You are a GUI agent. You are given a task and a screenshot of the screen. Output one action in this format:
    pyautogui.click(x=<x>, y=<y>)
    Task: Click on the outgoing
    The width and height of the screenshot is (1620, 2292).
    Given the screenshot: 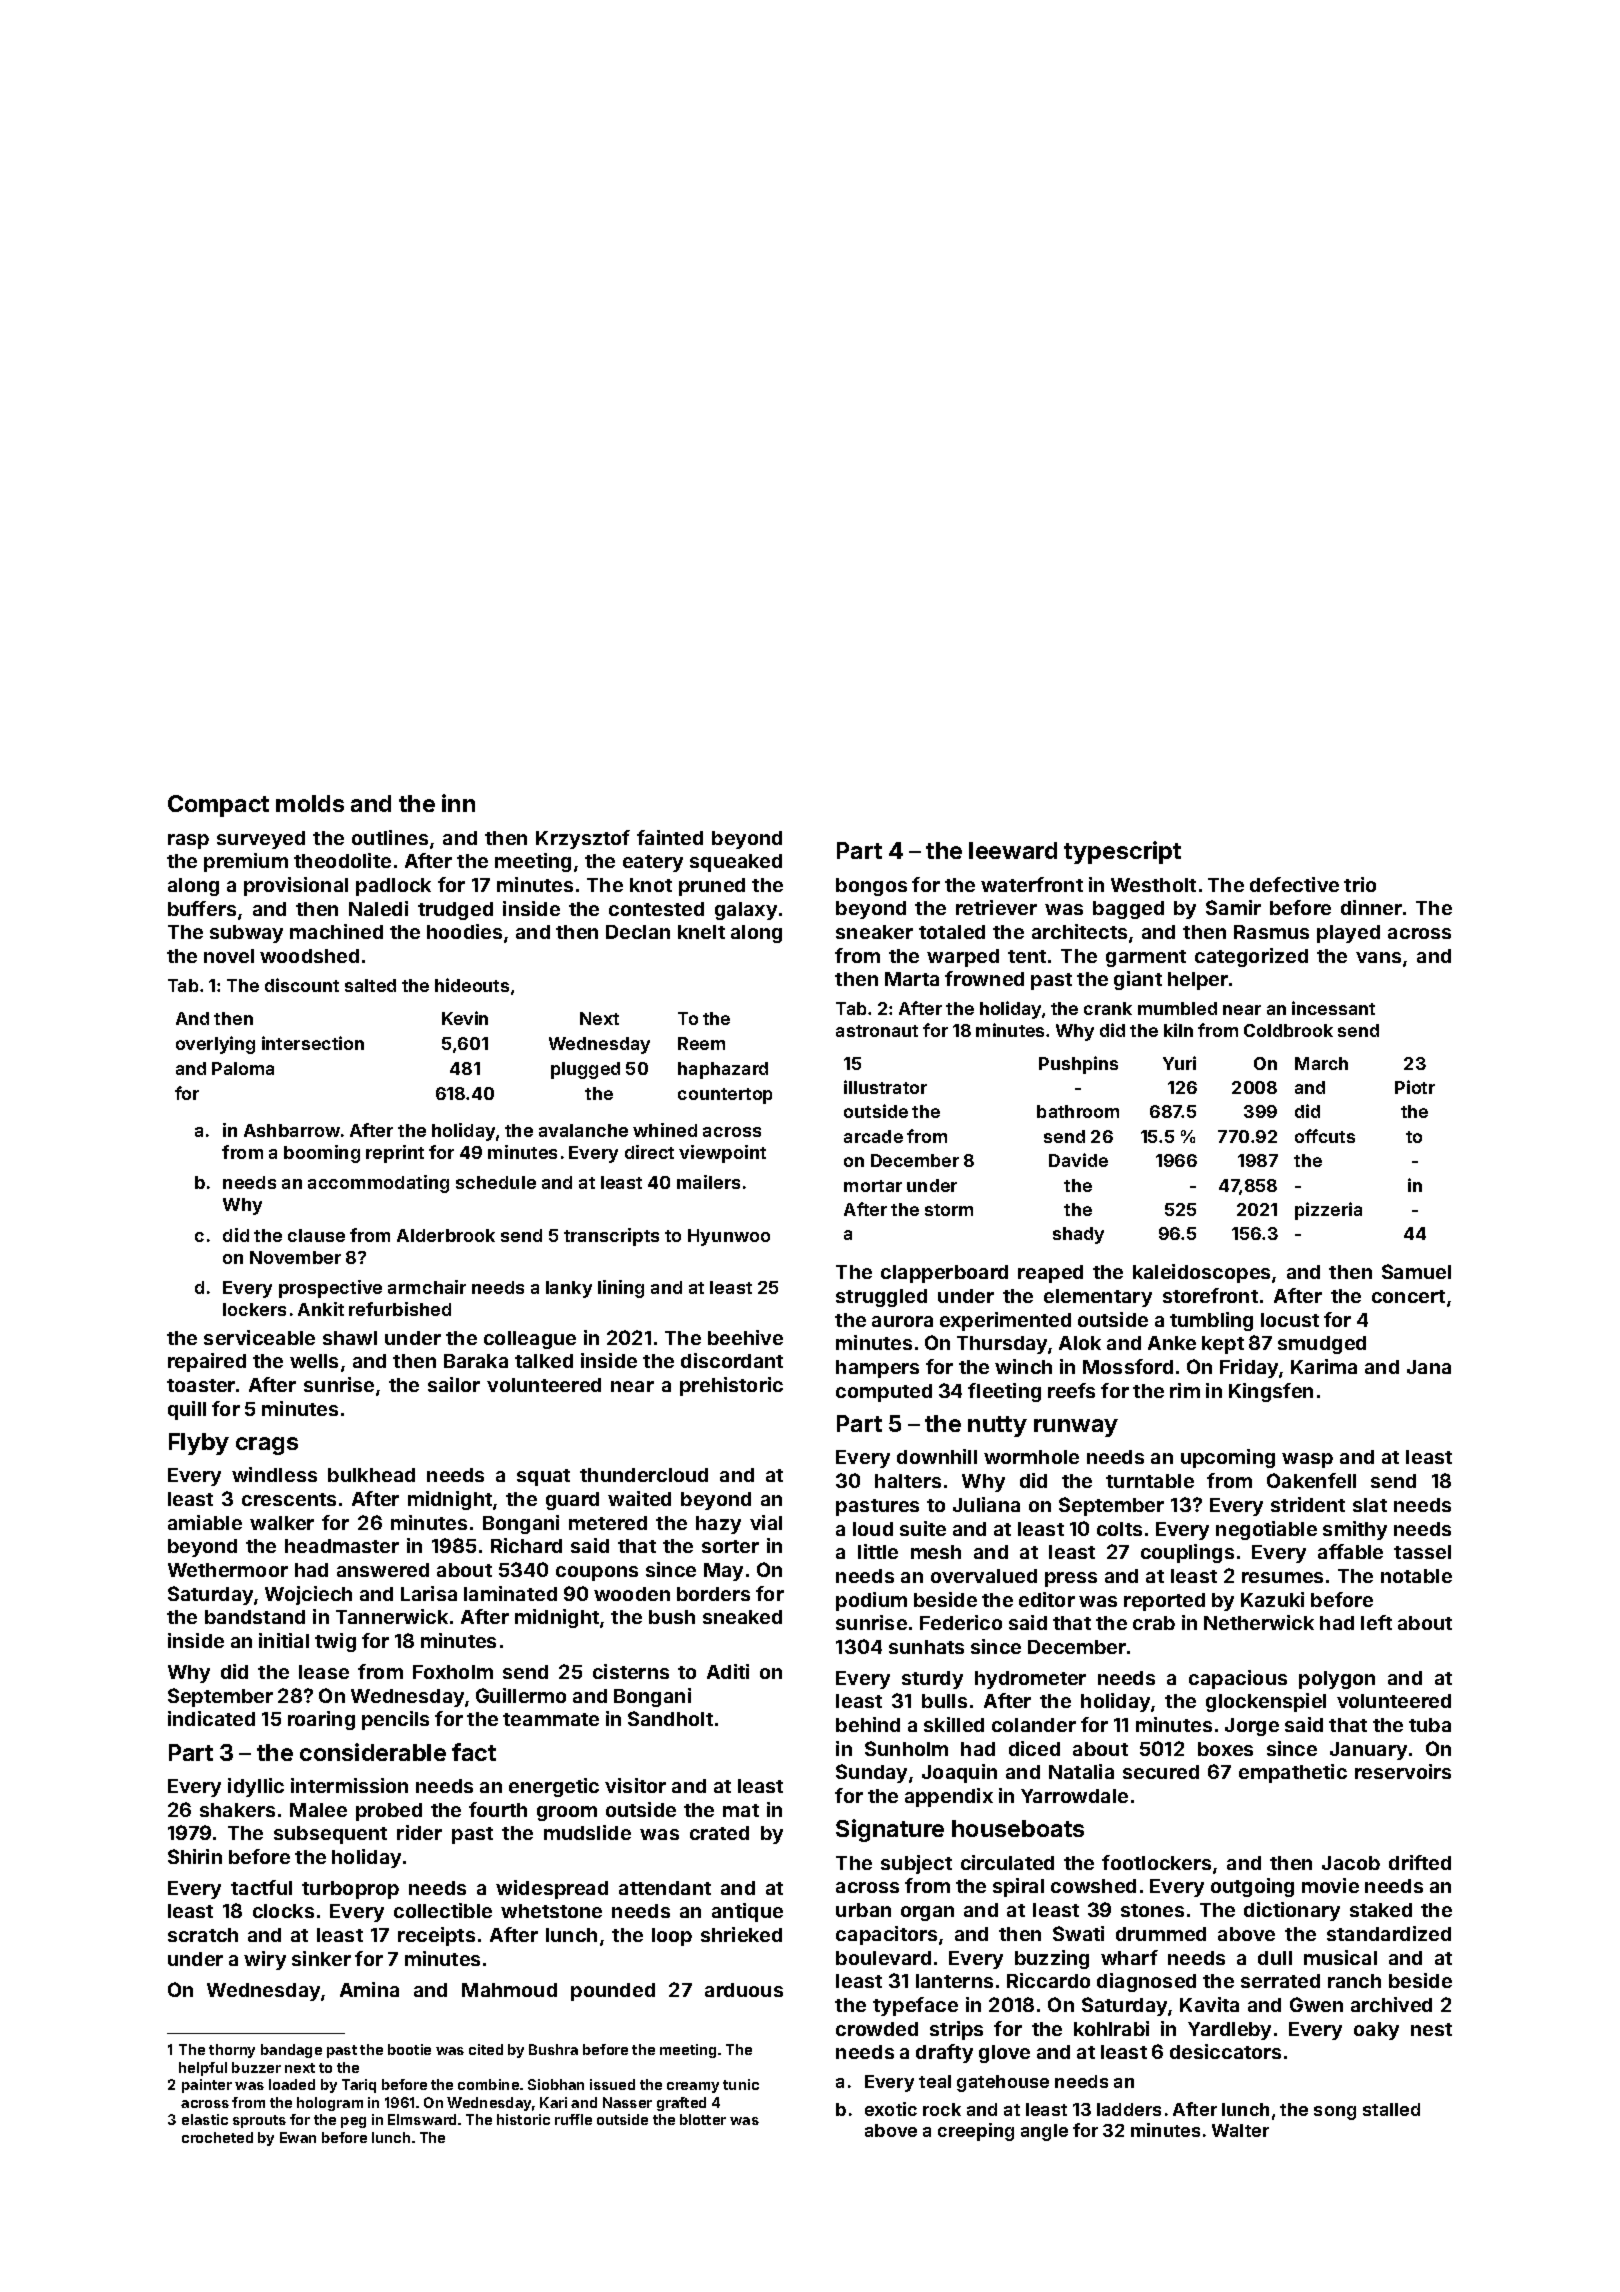 What is the action you would take?
    pyautogui.click(x=1252, y=1887)
